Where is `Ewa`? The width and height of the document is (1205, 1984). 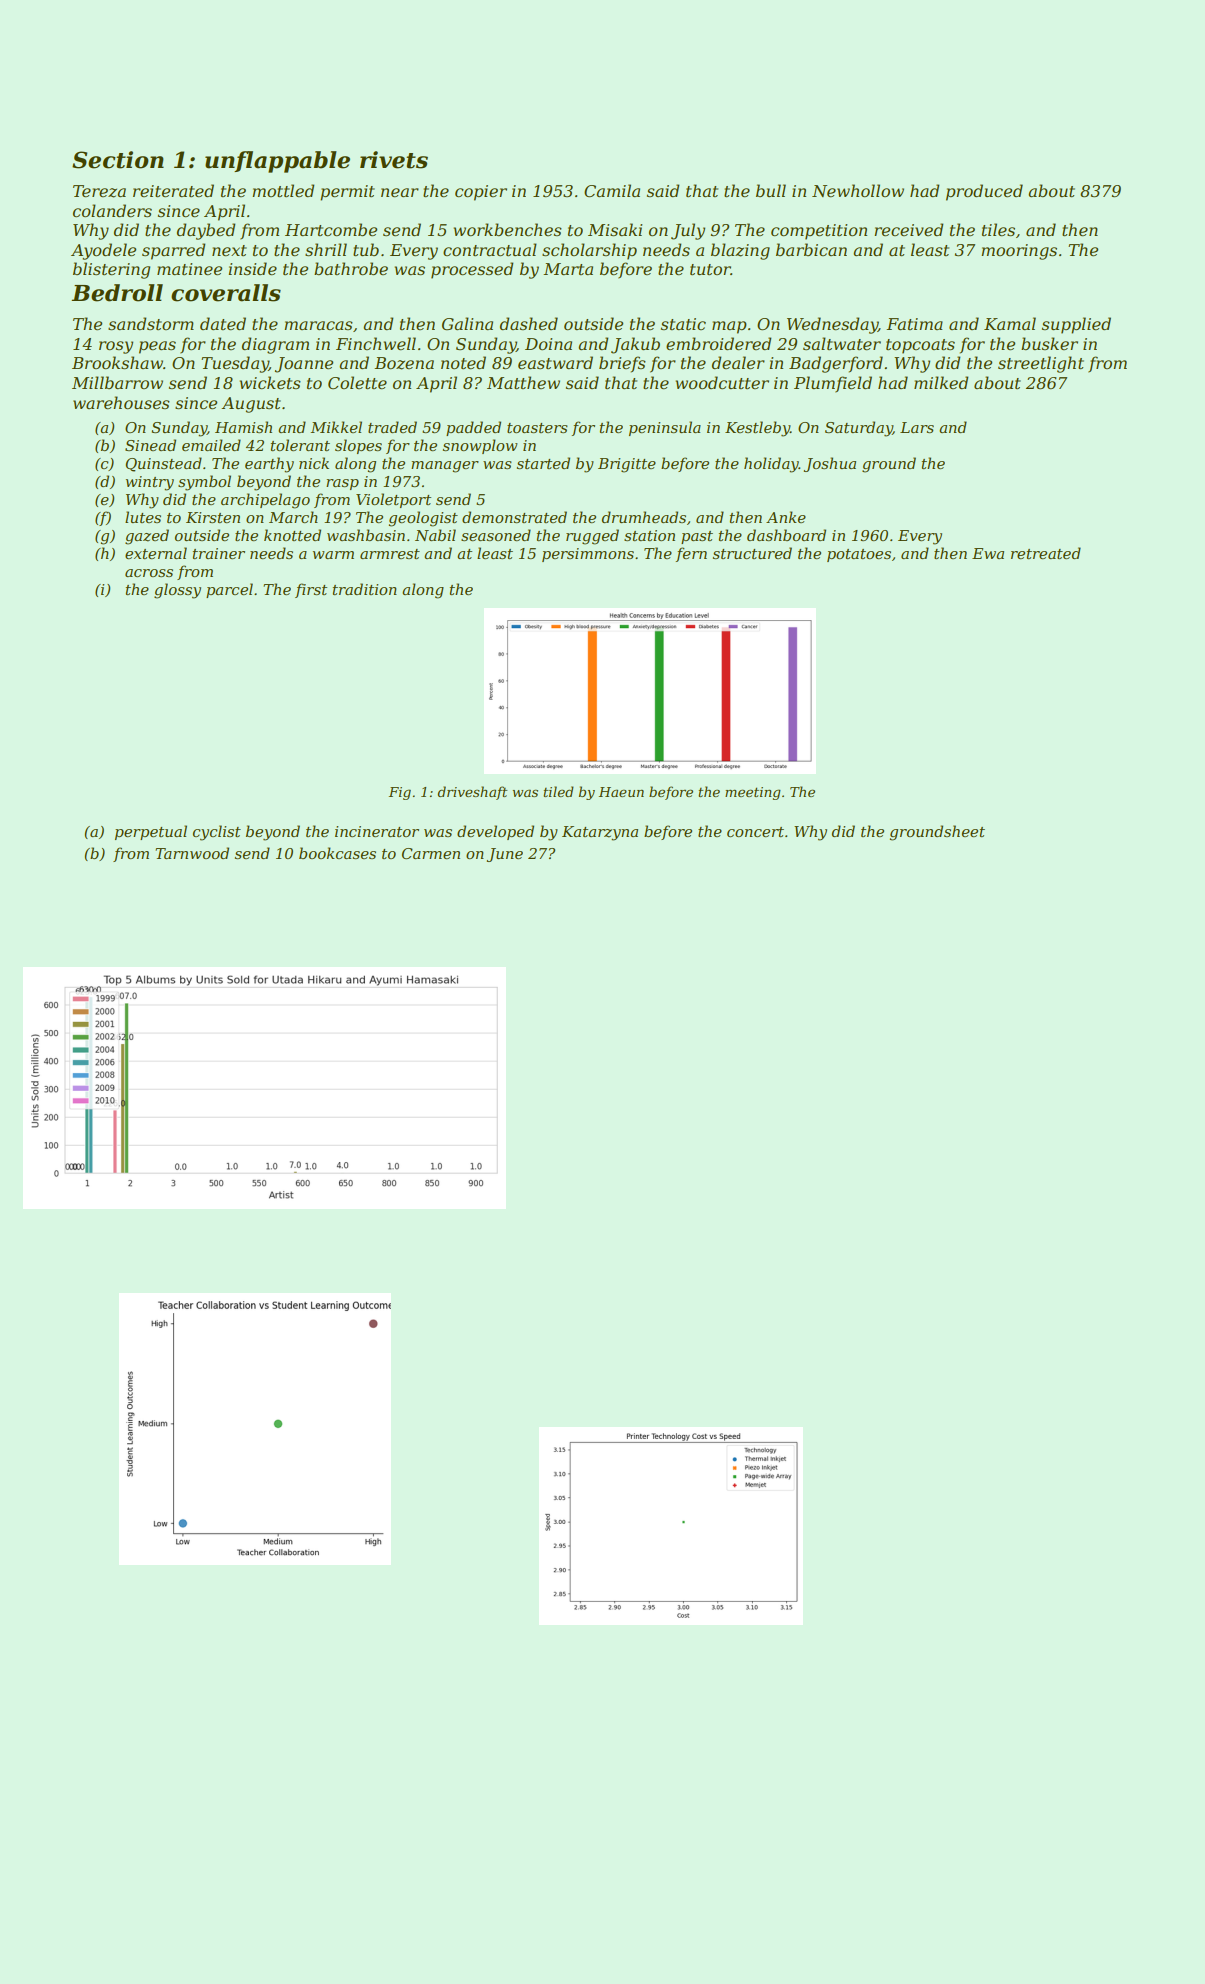
Ewa is located at coordinates (988, 553).
